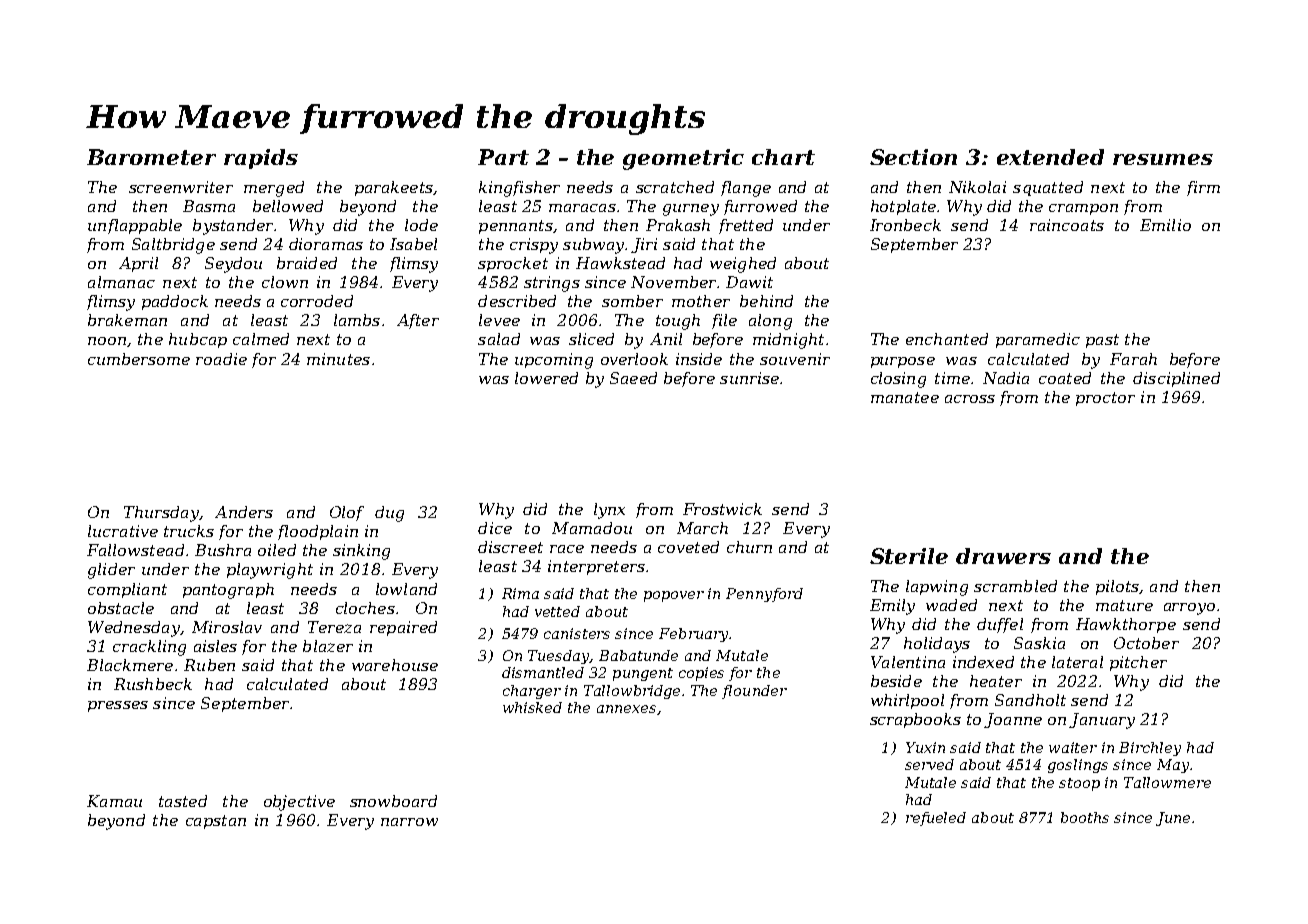  Describe the element at coordinates (1165, 225) in the page. I see `Emilio` at that location.
